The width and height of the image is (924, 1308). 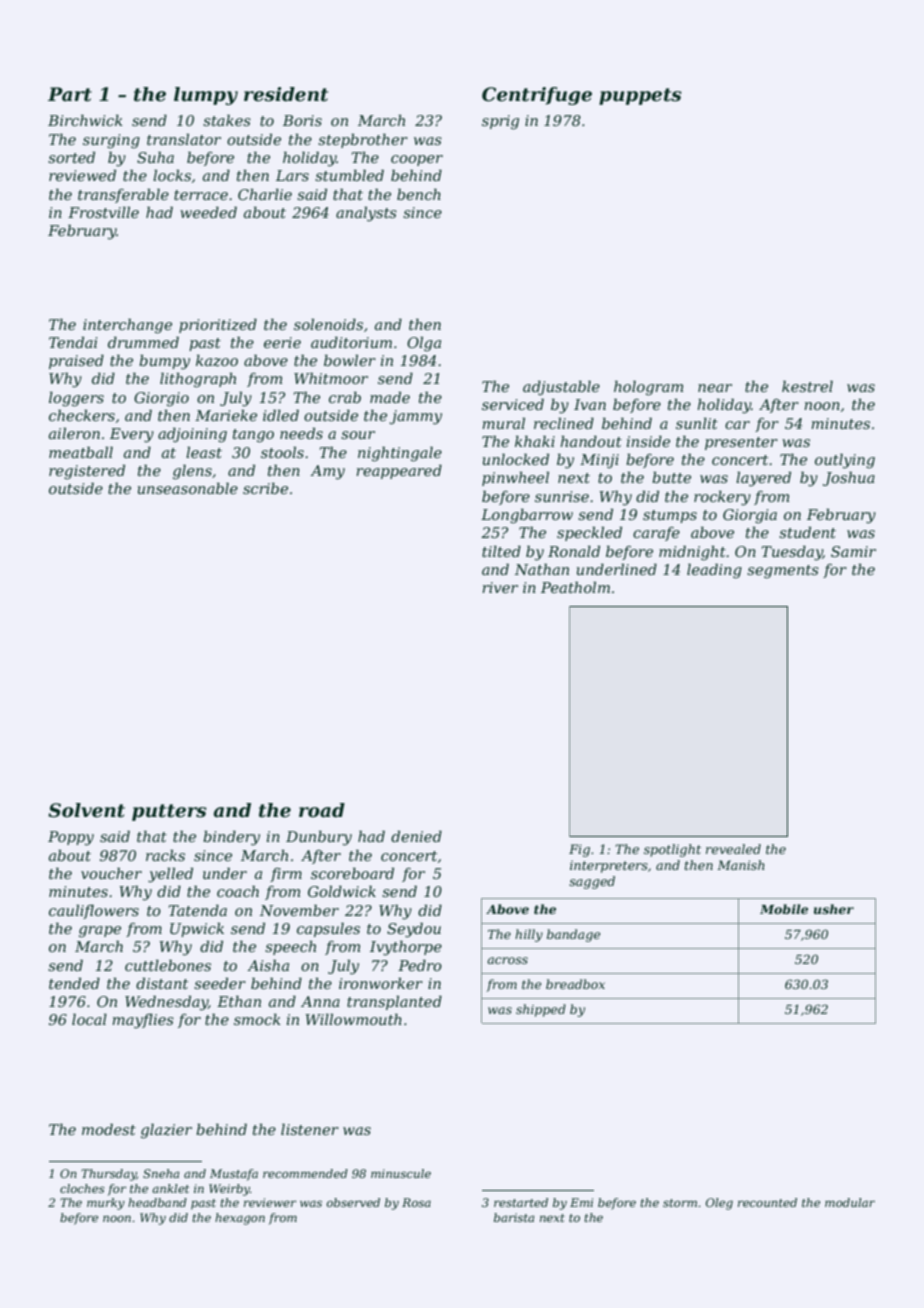 I want to click on road, so click(x=322, y=810).
